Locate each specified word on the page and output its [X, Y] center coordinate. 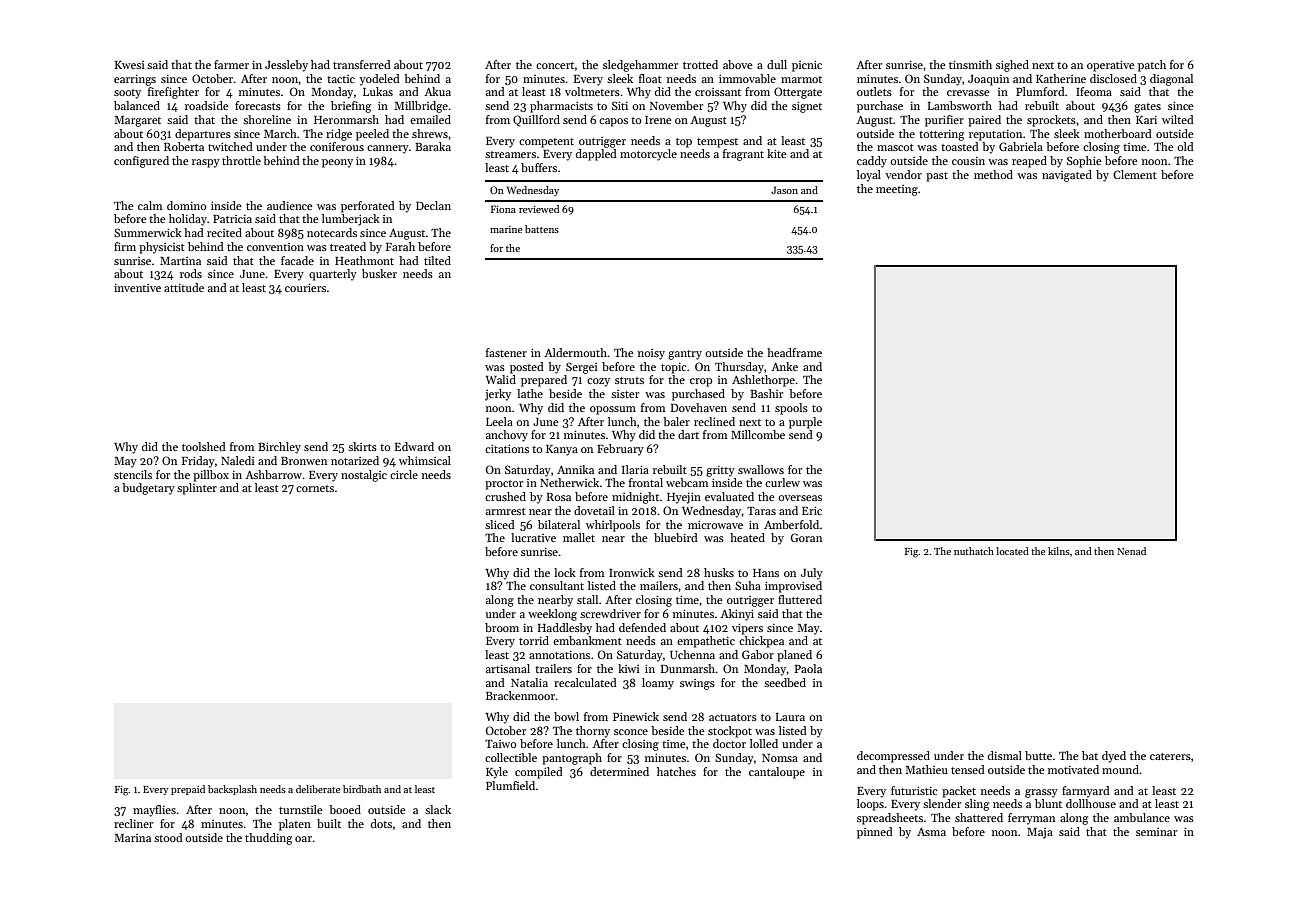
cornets [315, 488]
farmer [231, 64]
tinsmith [970, 64]
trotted [700, 64]
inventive [137, 288]
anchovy [507, 436]
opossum [613, 410]
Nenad [1131, 551]
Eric [812, 510]
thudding [268, 839]
